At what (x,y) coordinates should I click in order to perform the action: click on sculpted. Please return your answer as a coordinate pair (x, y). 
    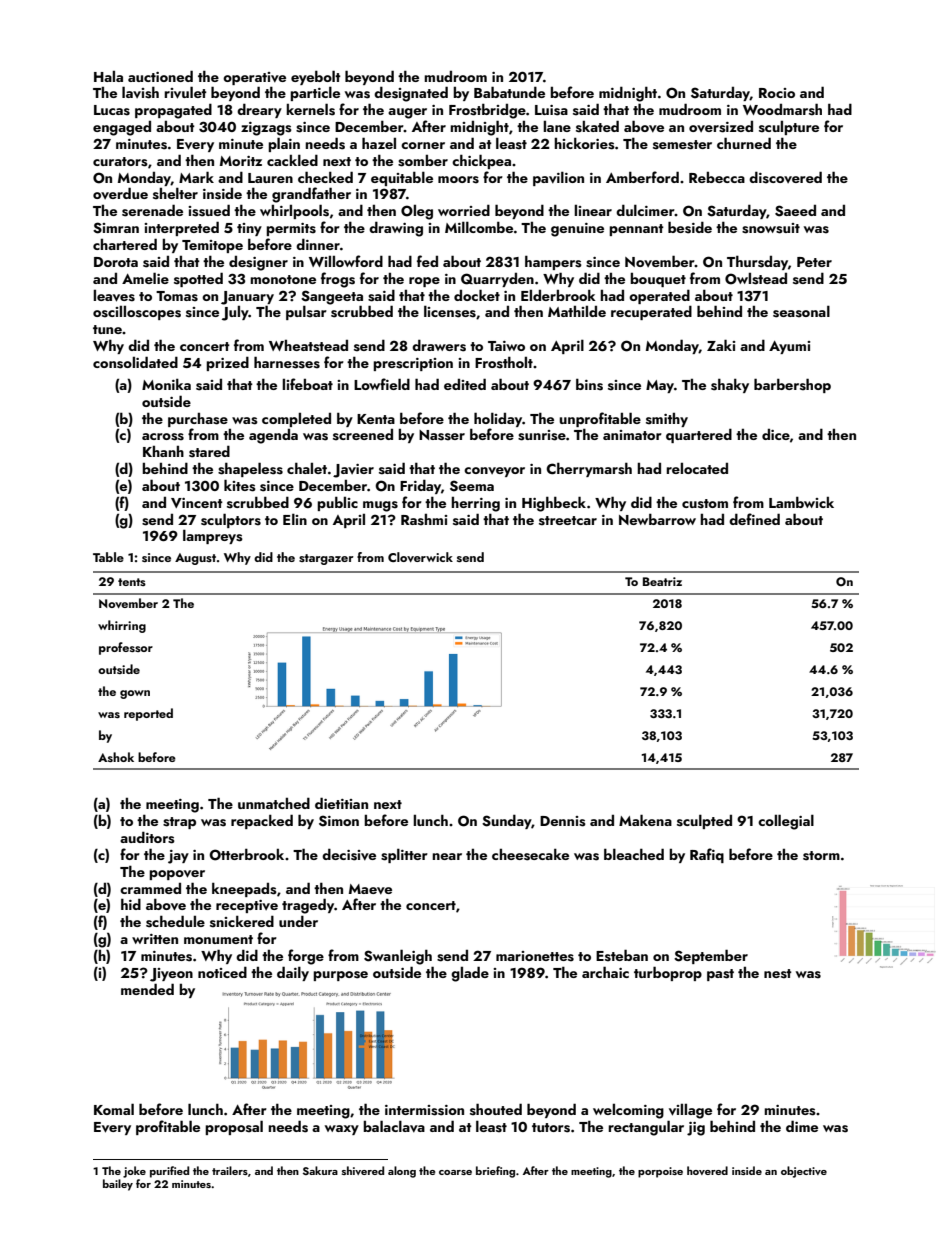
    Looking at the image, I should click on (704, 821).
